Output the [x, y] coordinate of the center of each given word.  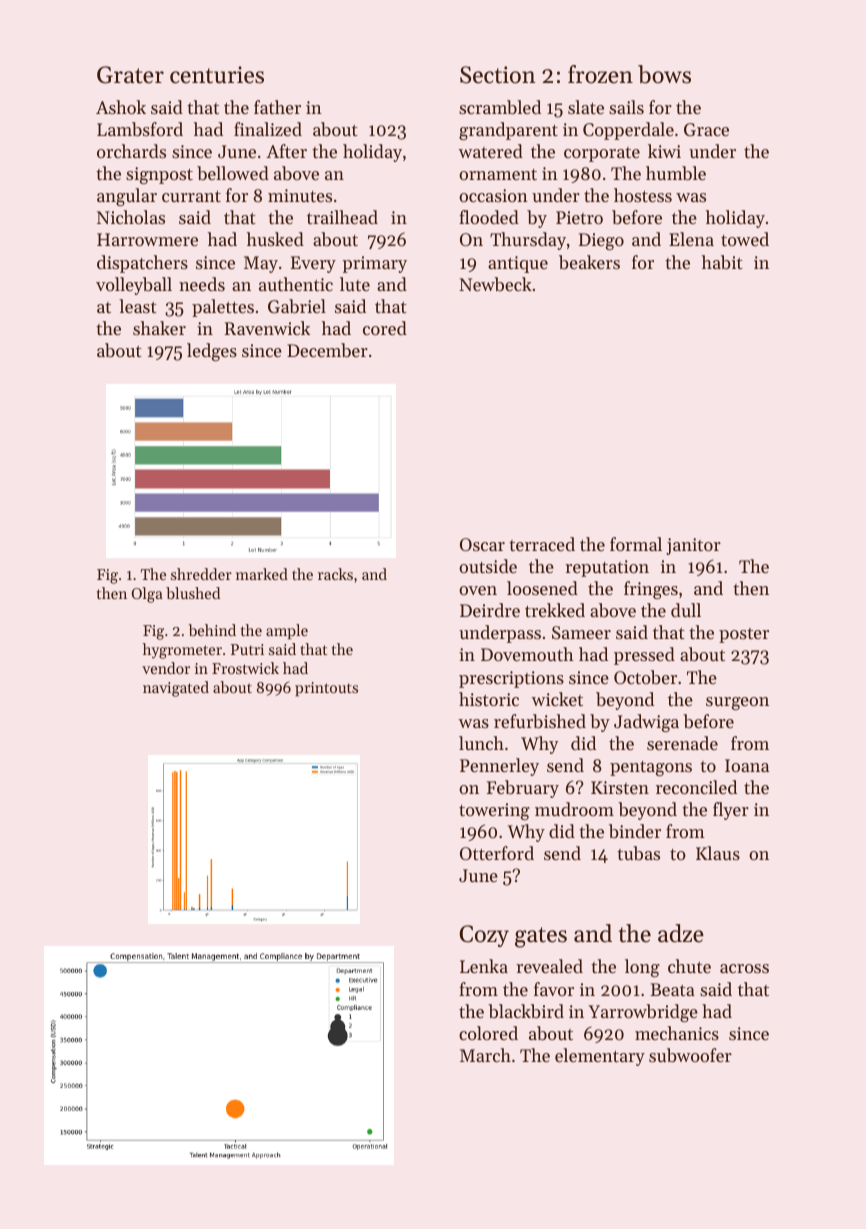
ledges [212, 352]
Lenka [484, 966]
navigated [176, 689]
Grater [130, 75]
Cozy [484, 936]
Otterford [497, 853]
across [744, 968]
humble [676, 173]
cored [385, 328]
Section [498, 75]
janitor [693, 546]
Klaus [718, 853]
